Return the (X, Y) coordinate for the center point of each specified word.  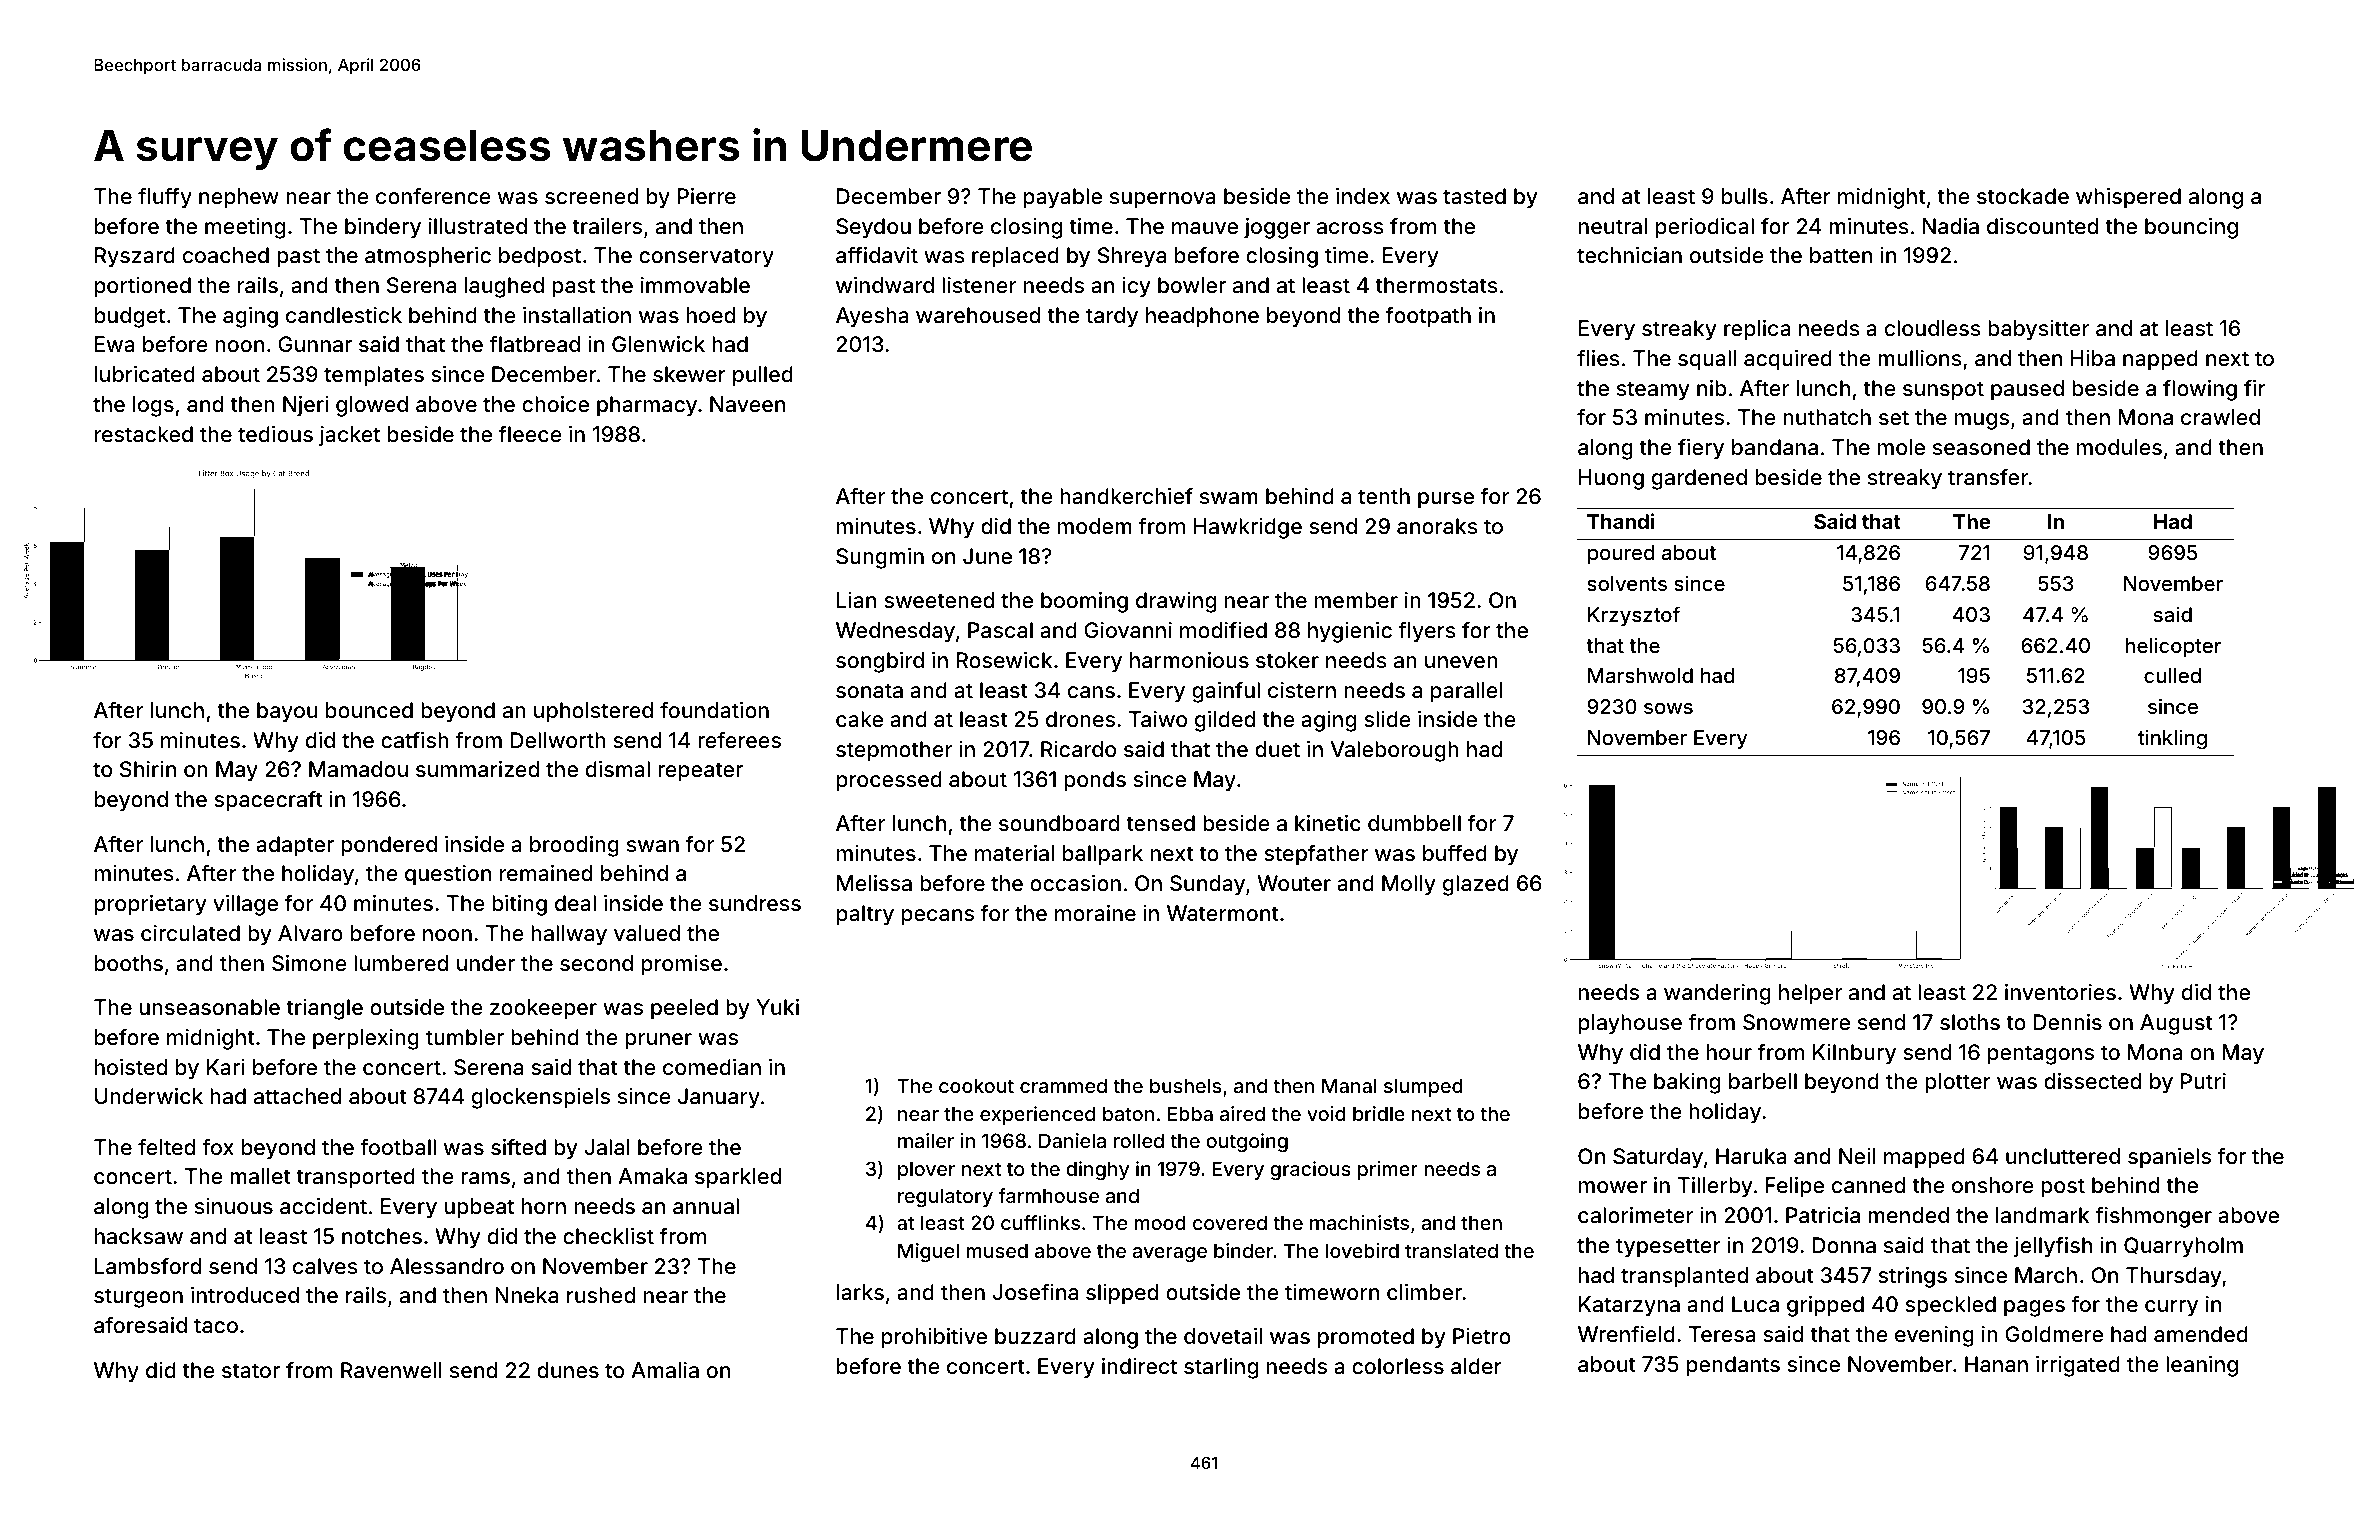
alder (1476, 1366)
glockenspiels (541, 1098)
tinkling (2172, 739)
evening (1934, 1336)
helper (1810, 994)
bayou (287, 712)
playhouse (1630, 1024)
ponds (1095, 781)
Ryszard (135, 257)
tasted (1474, 196)
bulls (1745, 196)
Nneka (526, 1295)
